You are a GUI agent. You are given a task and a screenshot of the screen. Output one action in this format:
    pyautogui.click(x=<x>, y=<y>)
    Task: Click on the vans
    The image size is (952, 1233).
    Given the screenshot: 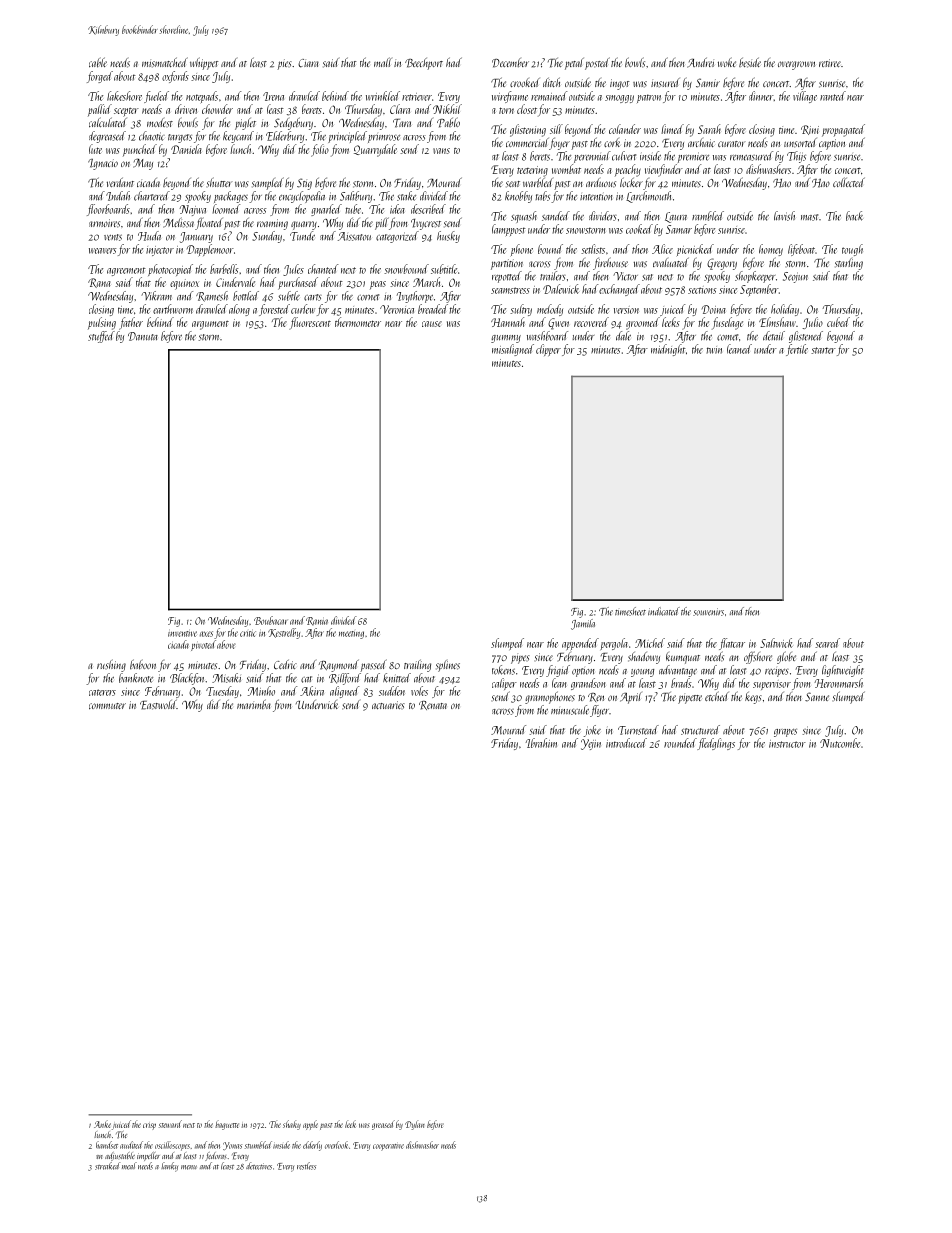 What is the action you would take?
    pyautogui.click(x=441, y=151)
